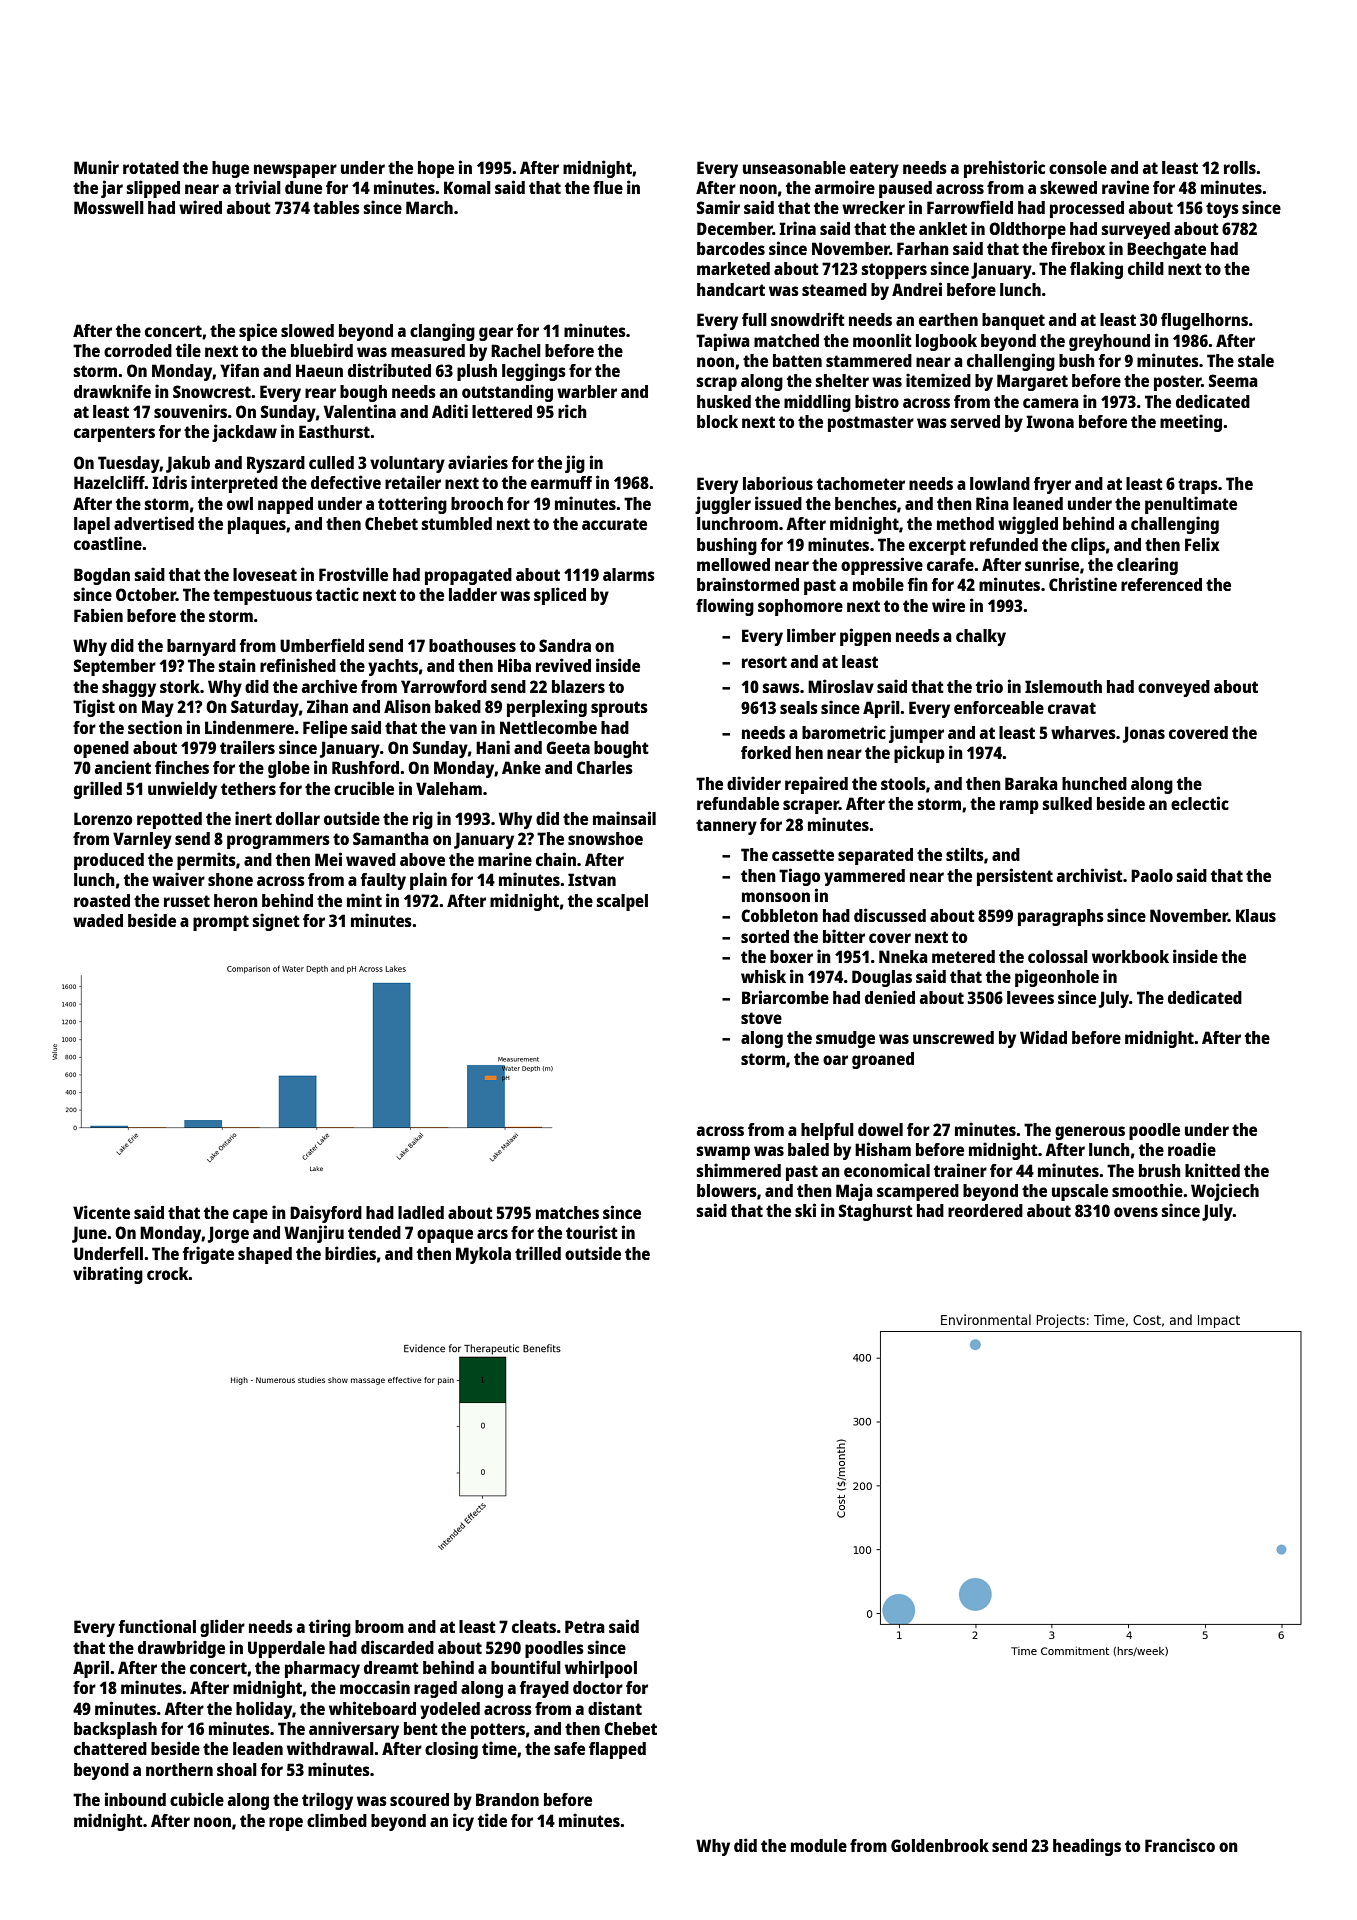 This image has height=1920, width=1357. Describe the element at coordinates (98, 920) in the image. I see `waded` at that location.
